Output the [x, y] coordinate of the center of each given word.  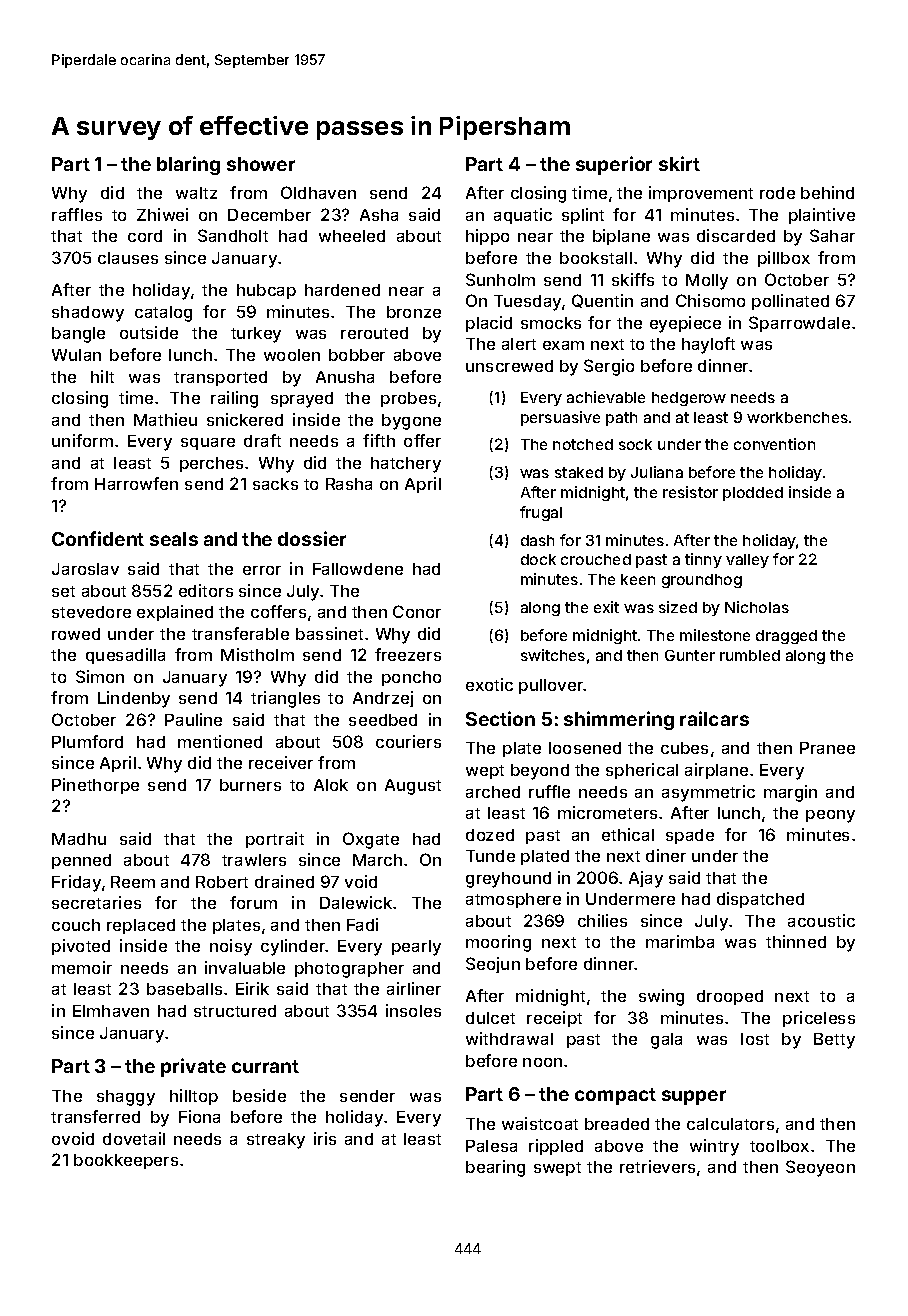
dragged [786, 637]
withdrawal [509, 1038]
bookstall [596, 258]
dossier [312, 538]
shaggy [126, 1098]
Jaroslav [85, 569]
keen [638, 579]
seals [174, 539]
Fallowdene [358, 569]
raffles [77, 214]
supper [694, 1097]
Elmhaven [111, 1011]
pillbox [784, 259]
